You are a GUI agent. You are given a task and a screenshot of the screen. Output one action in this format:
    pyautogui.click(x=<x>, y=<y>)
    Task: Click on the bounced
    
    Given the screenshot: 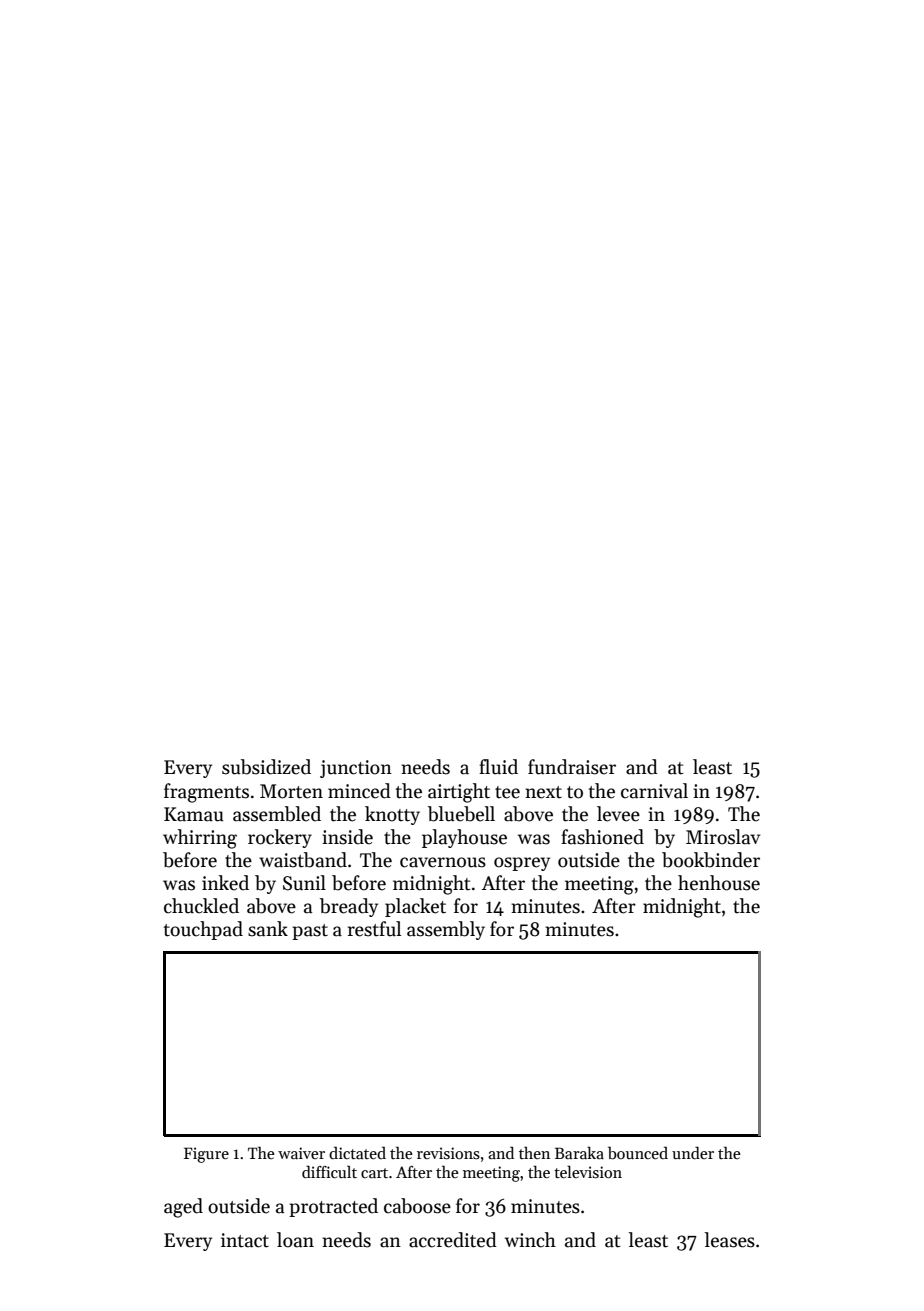 What is the action you would take?
    pyautogui.click(x=638, y=1153)
